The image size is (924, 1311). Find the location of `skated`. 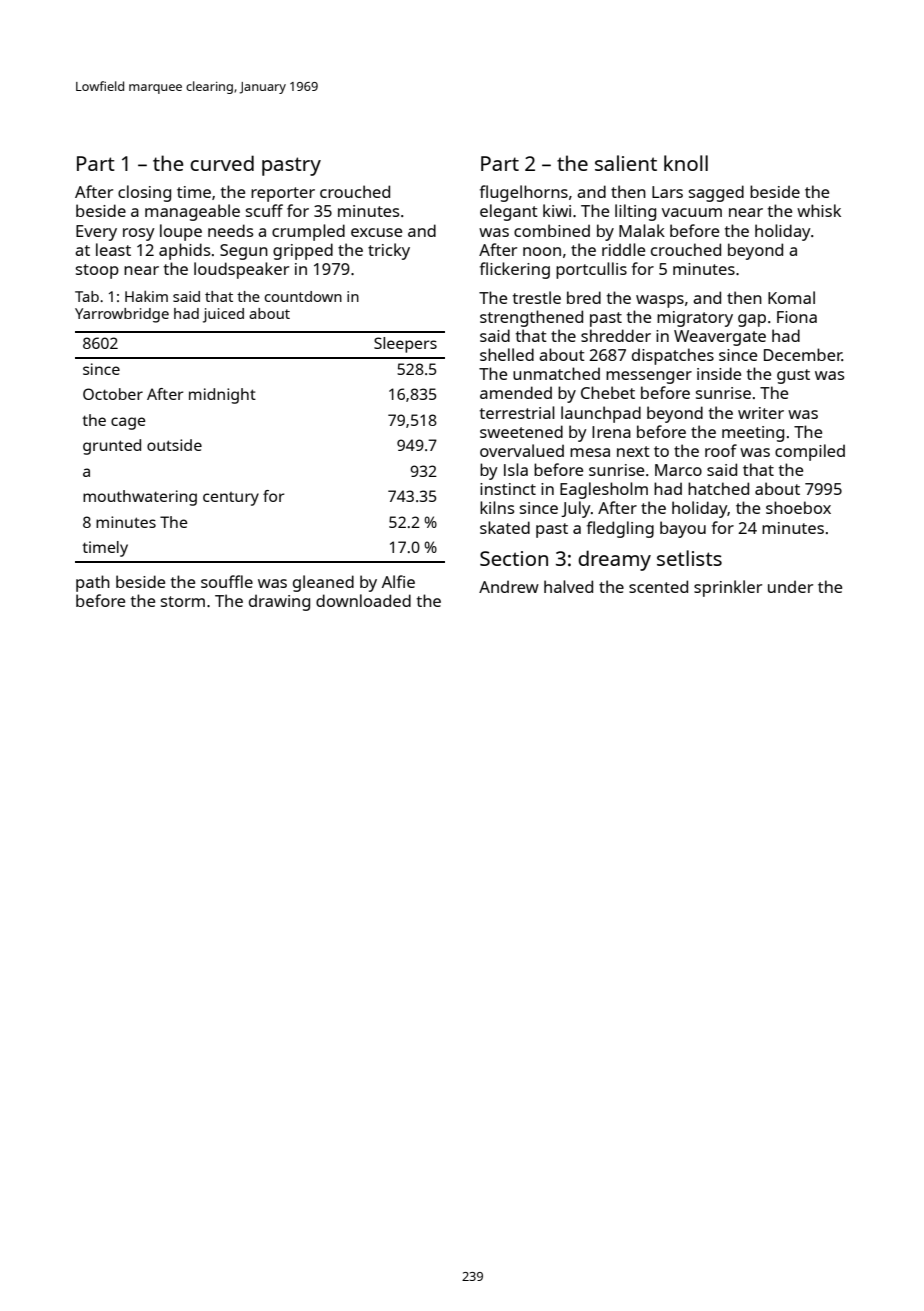

skated is located at coordinates (505, 527).
